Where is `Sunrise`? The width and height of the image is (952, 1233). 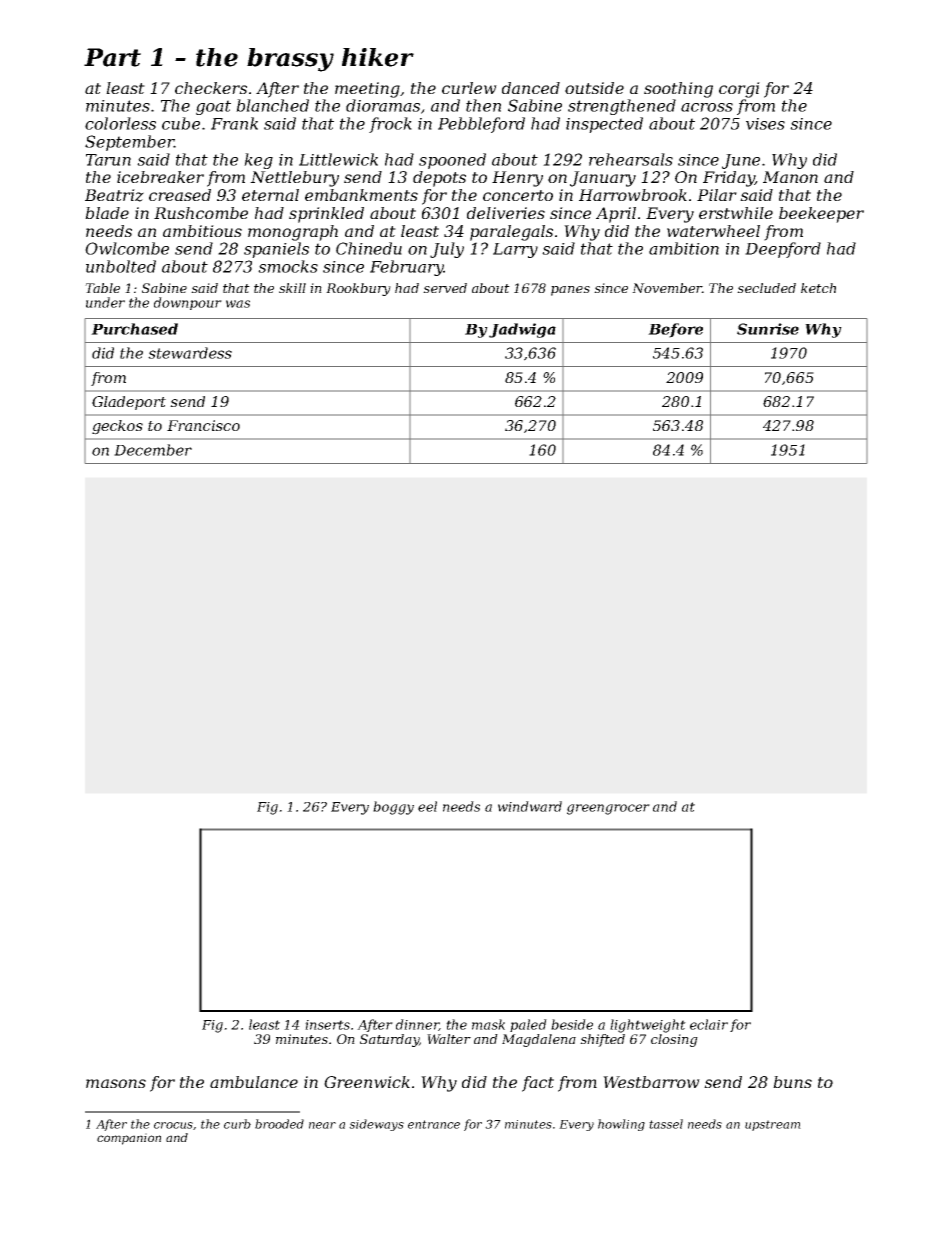
Sunrise is located at coordinates (768, 329).
